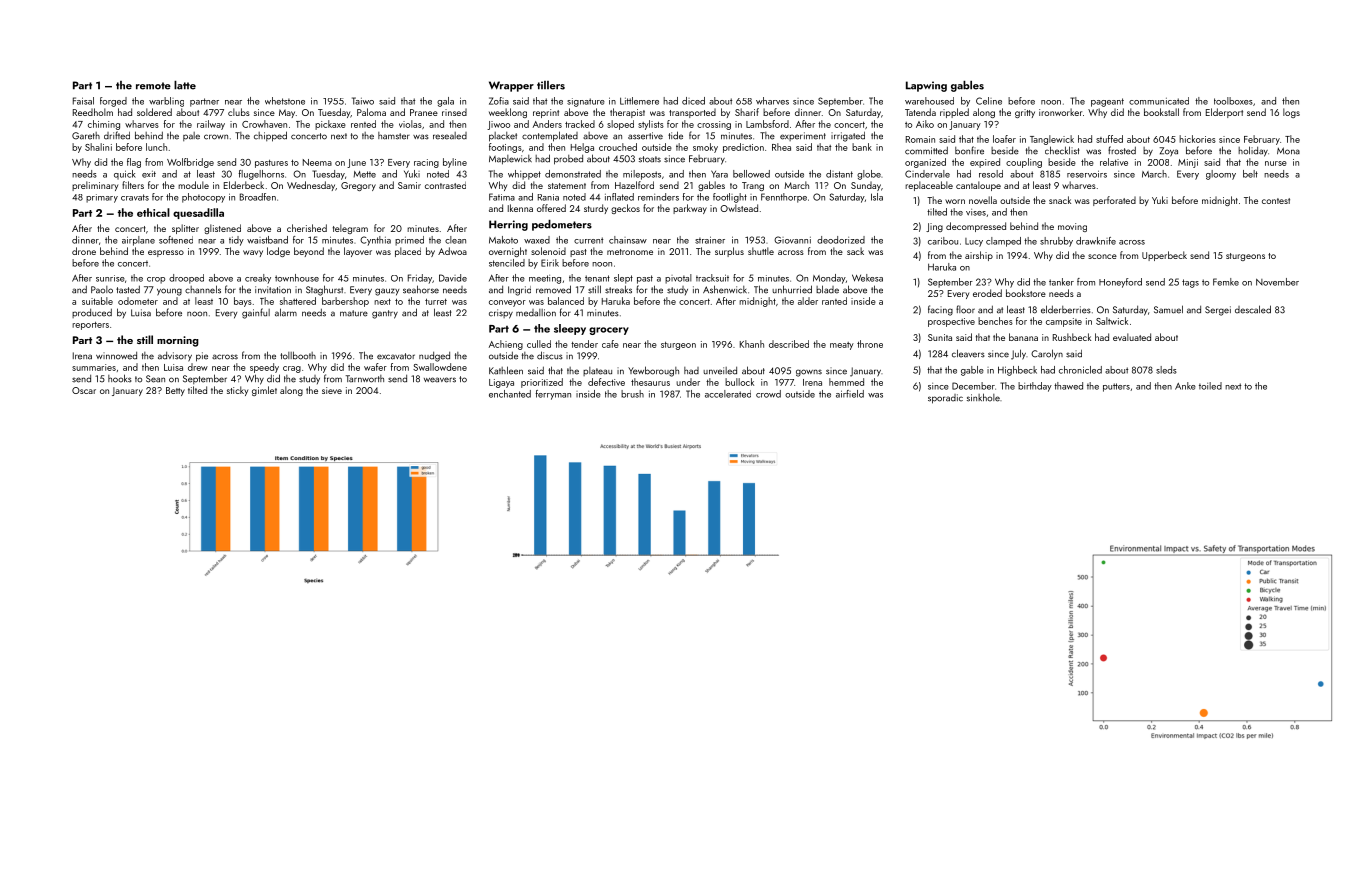 This image has width=1372, height=887. Describe the element at coordinates (285, 101) in the image. I see `whetstone` at that location.
